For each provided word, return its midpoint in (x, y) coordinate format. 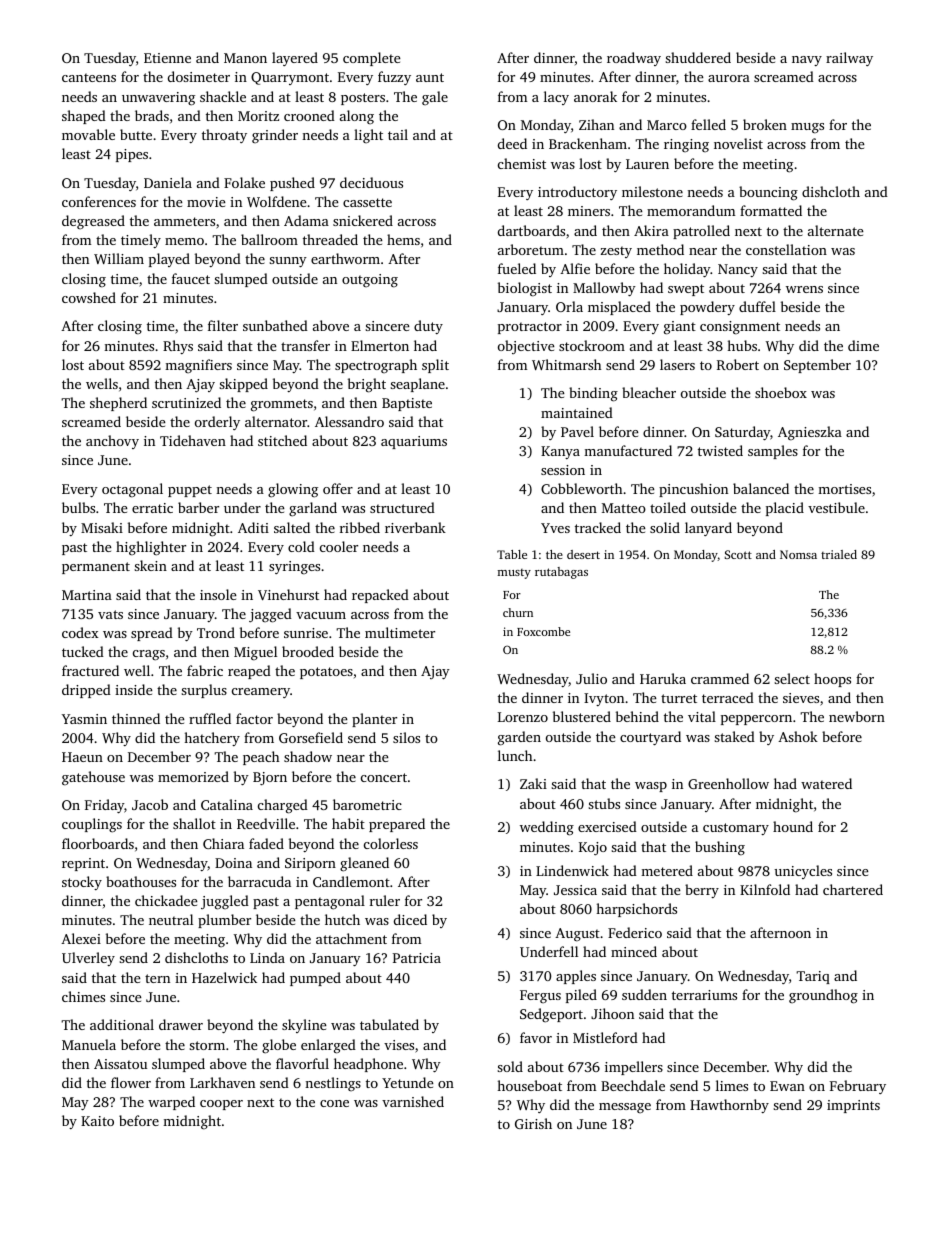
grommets (282, 405)
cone (334, 1103)
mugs (807, 128)
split (435, 366)
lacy (556, 98)
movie (206, 202)
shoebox (781, 392)
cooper (221, 1105)
